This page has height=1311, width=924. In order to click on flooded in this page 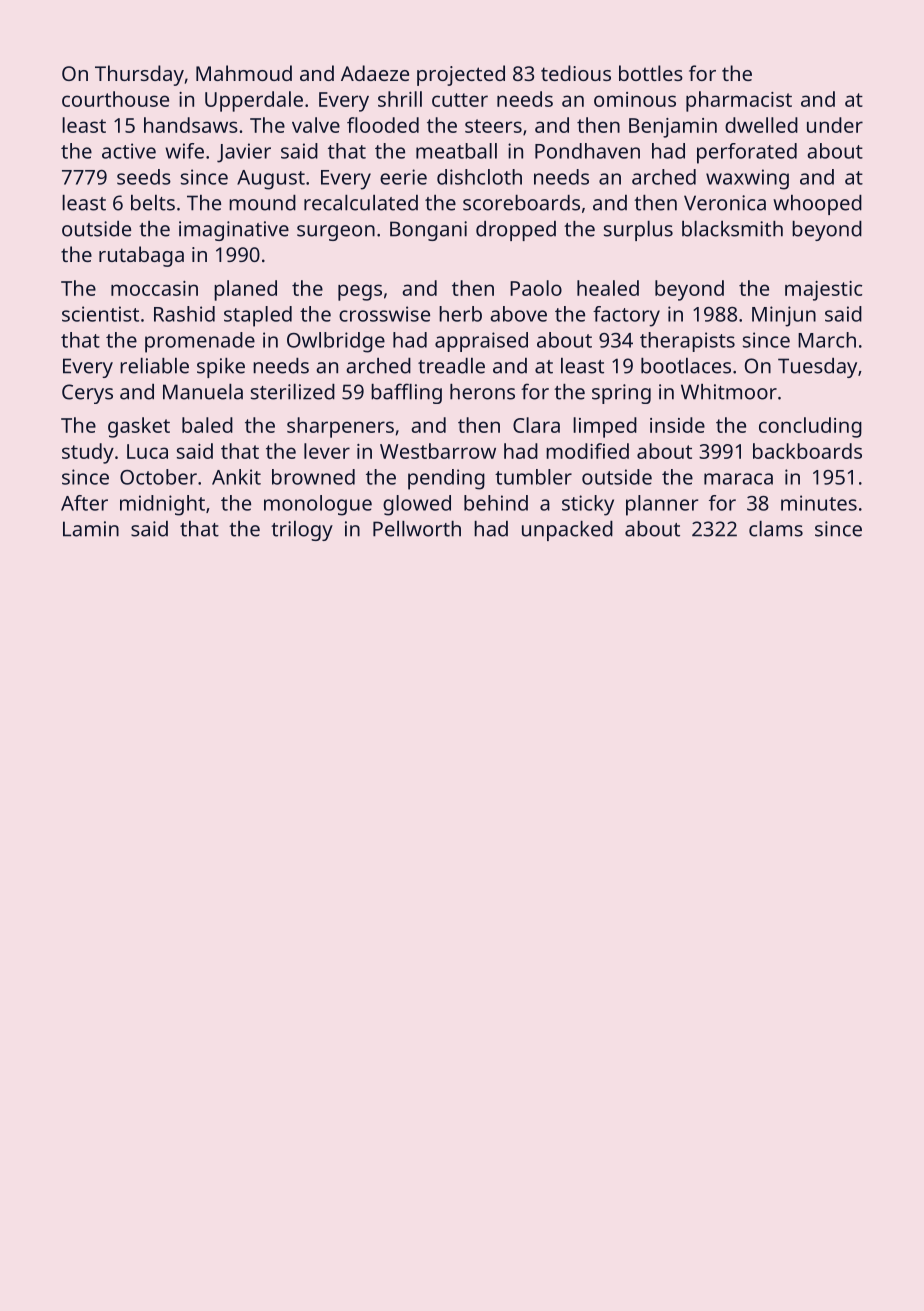, I will do `click(383, 125)`.
